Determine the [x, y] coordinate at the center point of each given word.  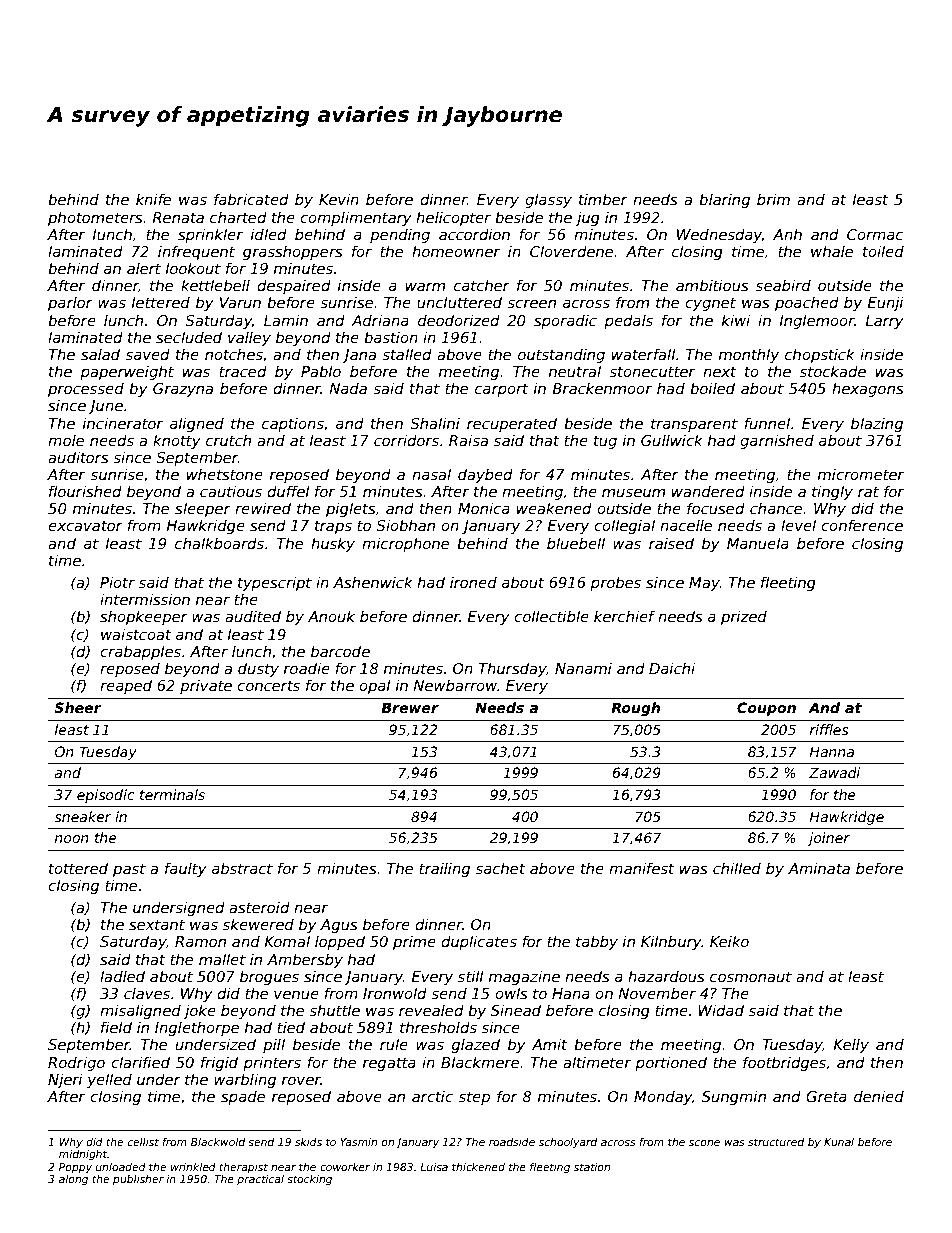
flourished [85, 491]
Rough [636, 709]
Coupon [766, 709]
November [657, 993]
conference [862, 525]
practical [260, 1180]
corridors [406, 440]
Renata [178, 217]
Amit [549, 1044]
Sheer [78, 707]
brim [773, 199]
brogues [269, 977]
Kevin [339, 199]
